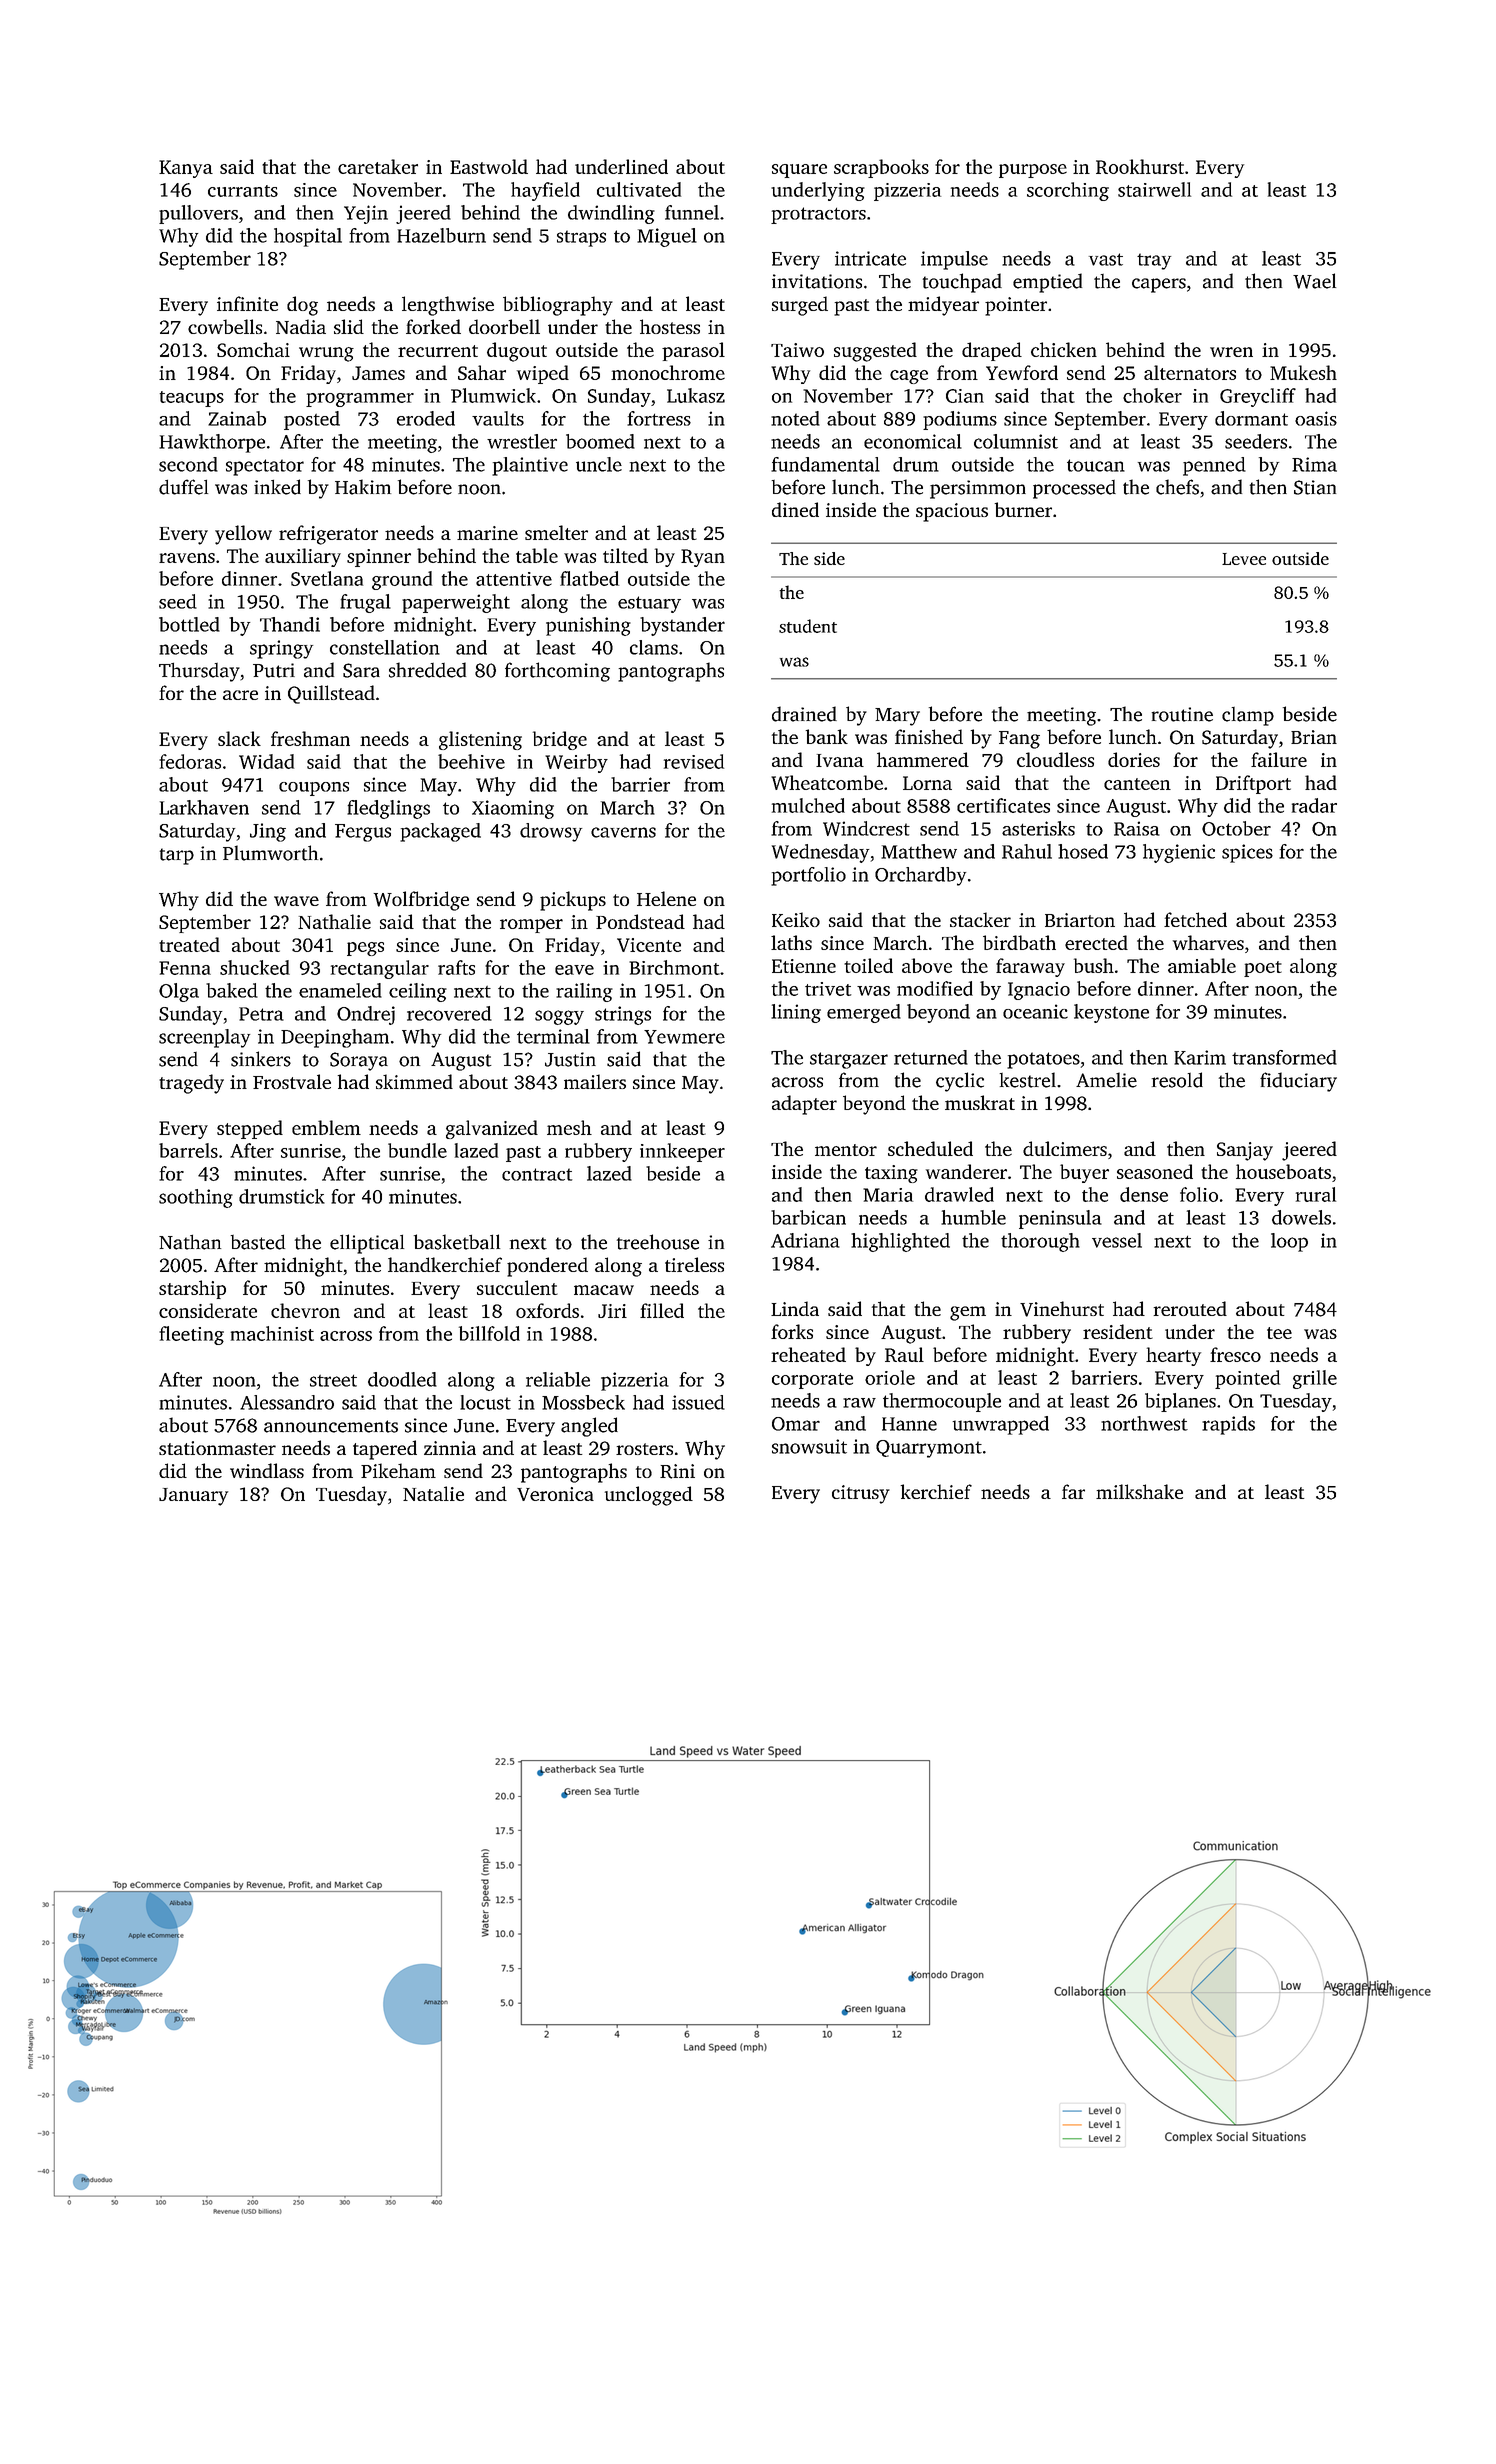 This screenshot has width=1496, height=2464. What do you see at coordinates (186, 169) in the screenshot?
I see `Kanya` at bounding box center [186, 169].
